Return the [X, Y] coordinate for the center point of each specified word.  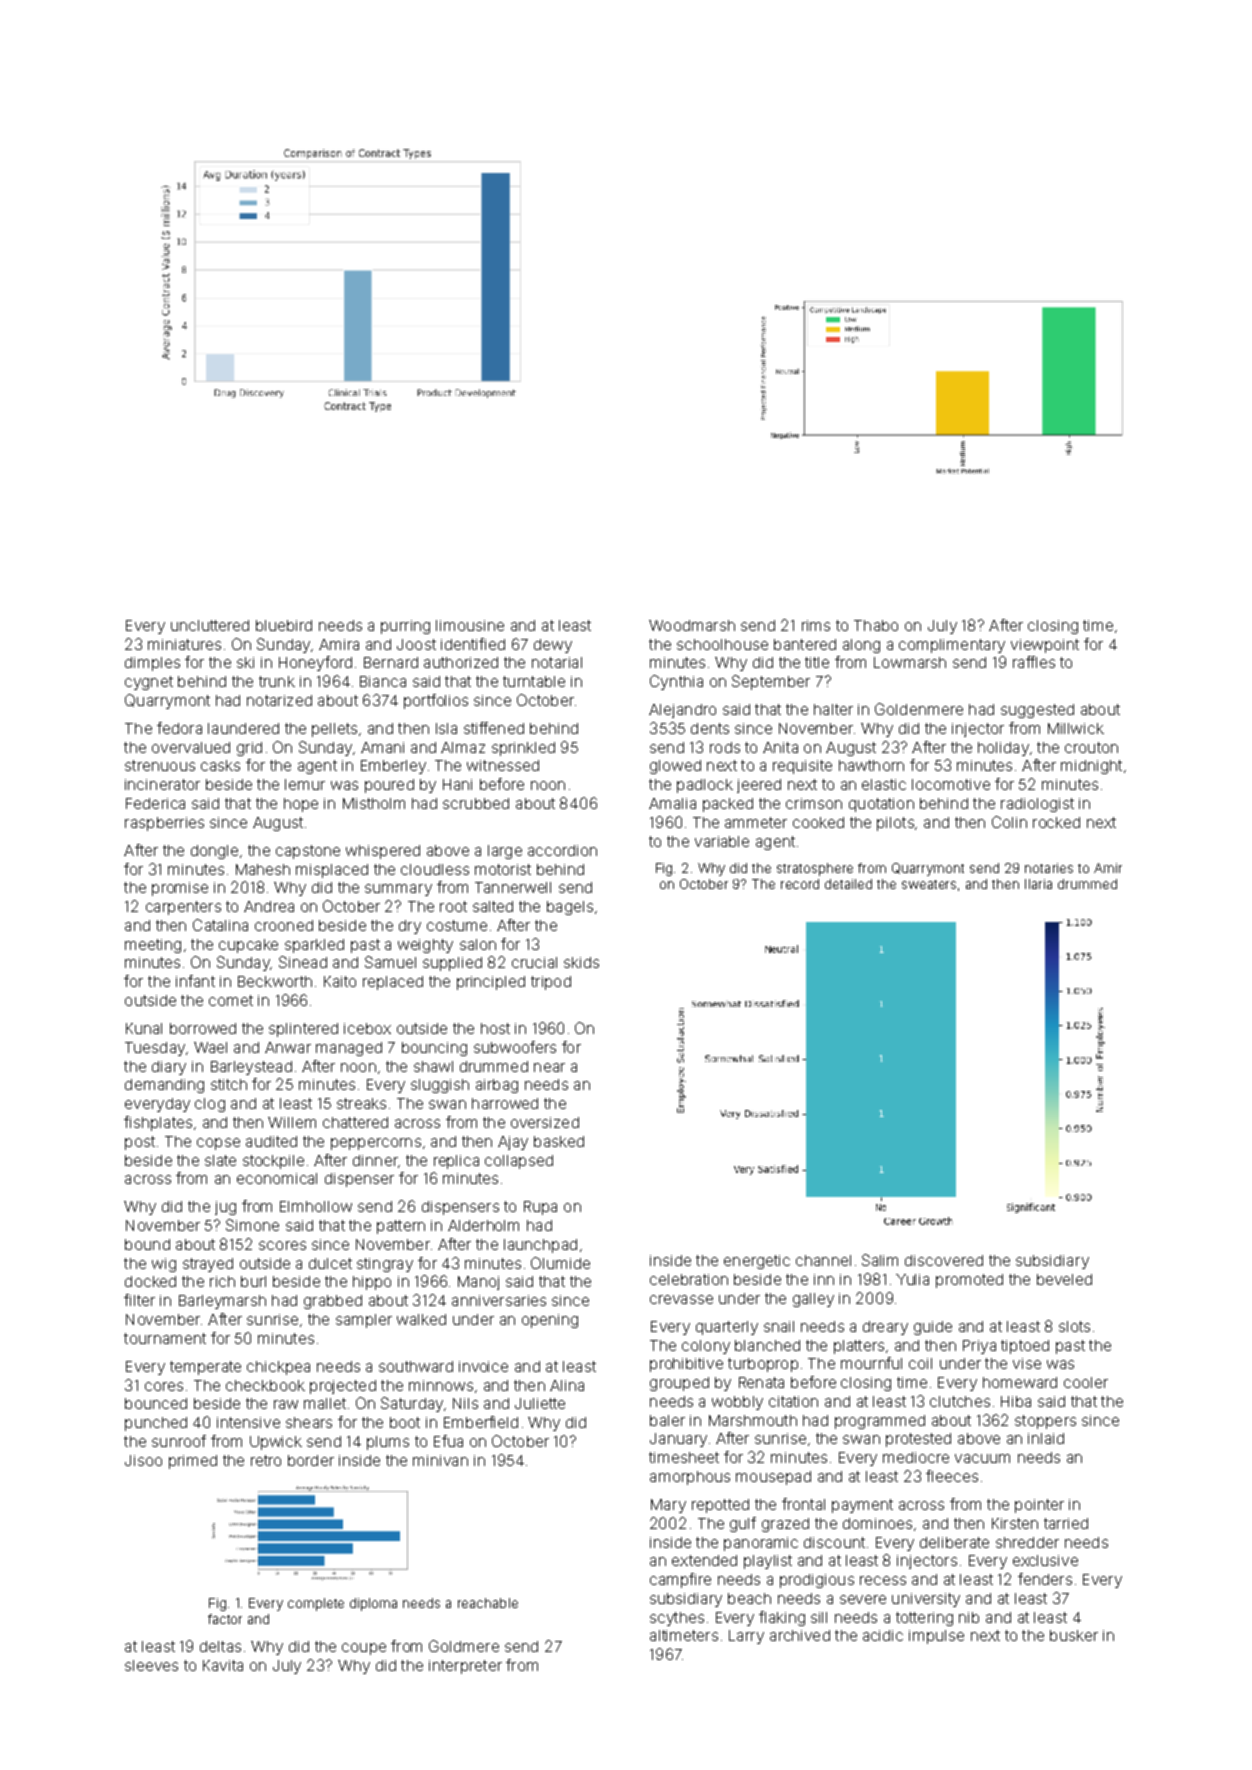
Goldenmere [919, 709]
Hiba [1016, 1401]
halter [833, 709]
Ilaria [1038, 884]
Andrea [269, 906]
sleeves [151, 1665]
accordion [562, 850]
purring [405, 627]
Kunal [144, 1028]
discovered [944, 1260]
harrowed [505, 1103]
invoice [483, 1366]
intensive [248, 1422]
